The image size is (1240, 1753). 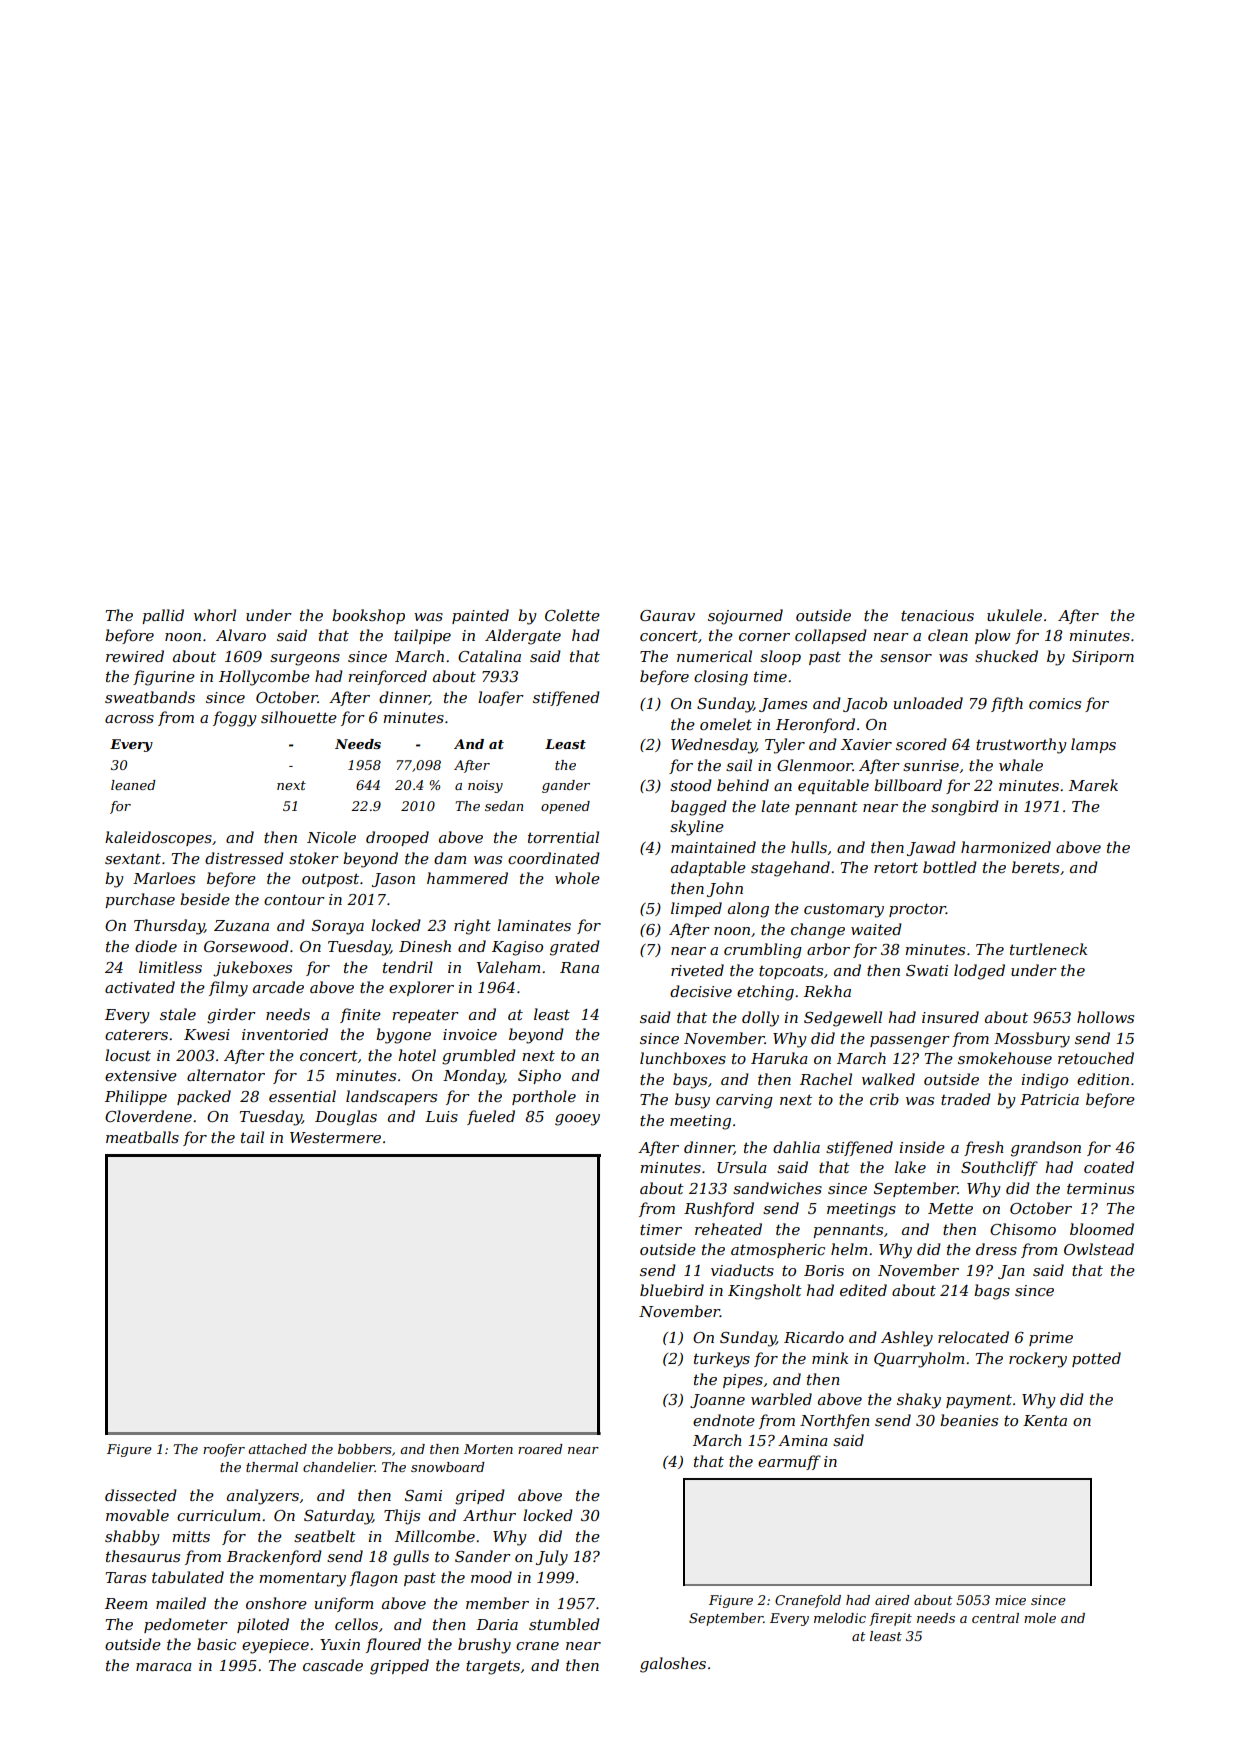 What do you see at coordinates (1032, 1040) in the image?
I see `Mossbury` at bounding box center [1032, 1040].
